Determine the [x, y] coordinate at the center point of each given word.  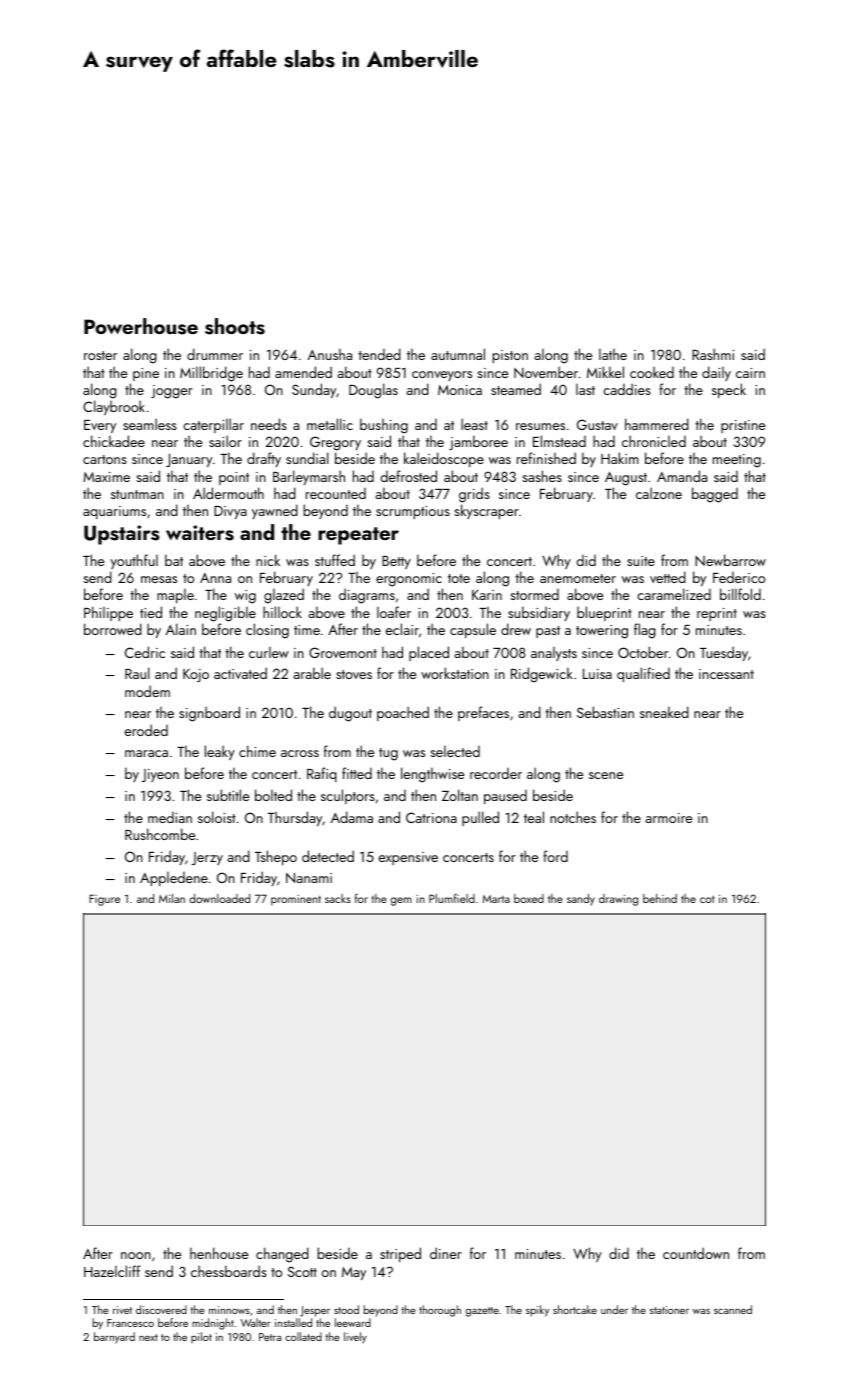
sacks [338, 898]
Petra [270, 1337]
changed [282, 1255]
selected [455, 751]
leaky [220, 752]
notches [573, 817]
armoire [669, 818]
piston [510, 356]
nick [268, 560]
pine [146, 374]
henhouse [219, 1253]
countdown [696, 1253]
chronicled [654, 441]
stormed [534, 594]
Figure [104, 900]
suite [641, 561]
